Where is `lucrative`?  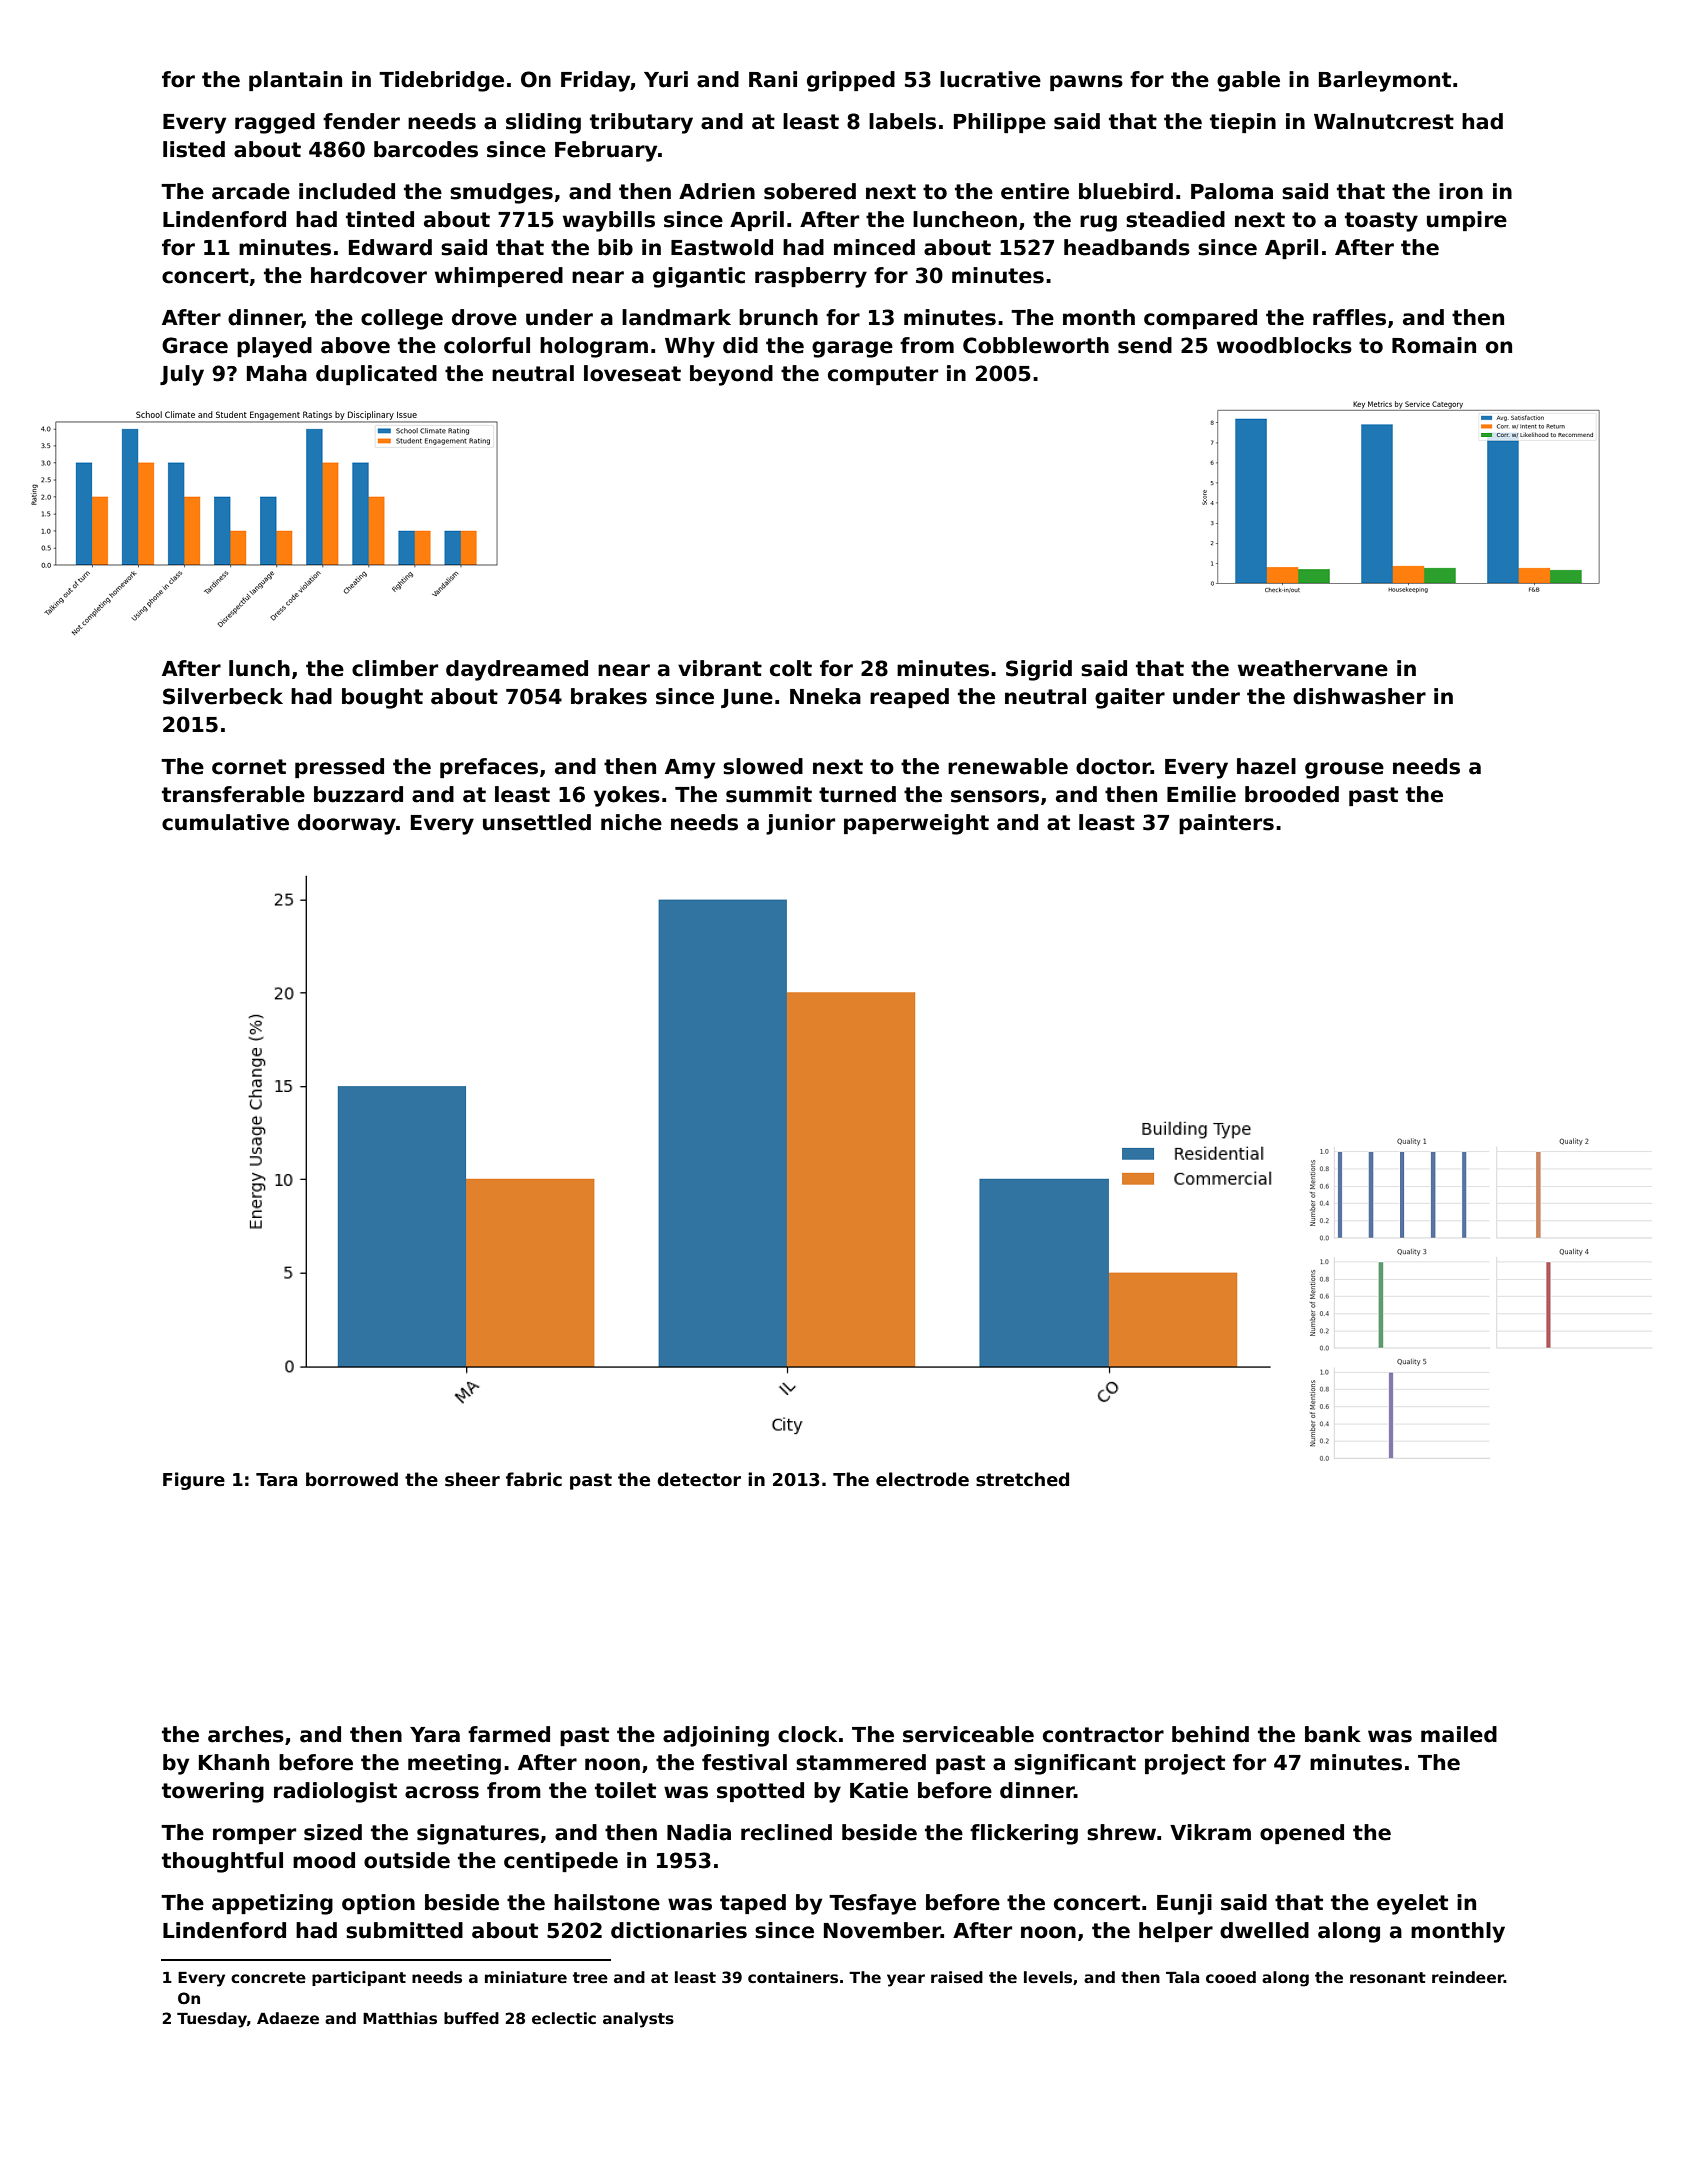 lucrative is located at coordinates (990, 79).
